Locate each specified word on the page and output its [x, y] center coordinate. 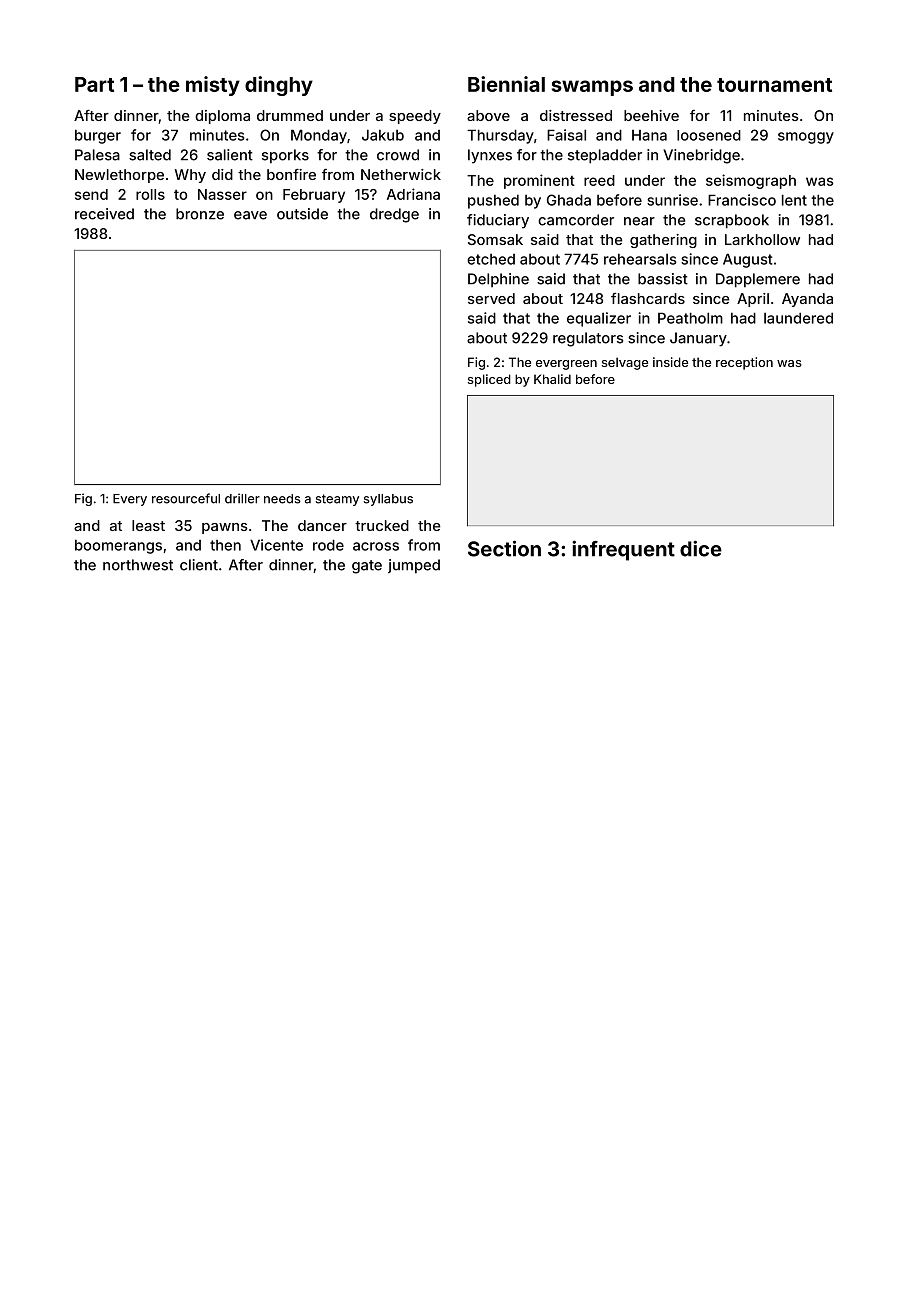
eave [250, 215]
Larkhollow [762, 239]
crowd [398, 155]
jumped [414, 566]
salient [230, 155]
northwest [138, 565]
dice [701, 548]
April [753, 300]
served [491, 298]
